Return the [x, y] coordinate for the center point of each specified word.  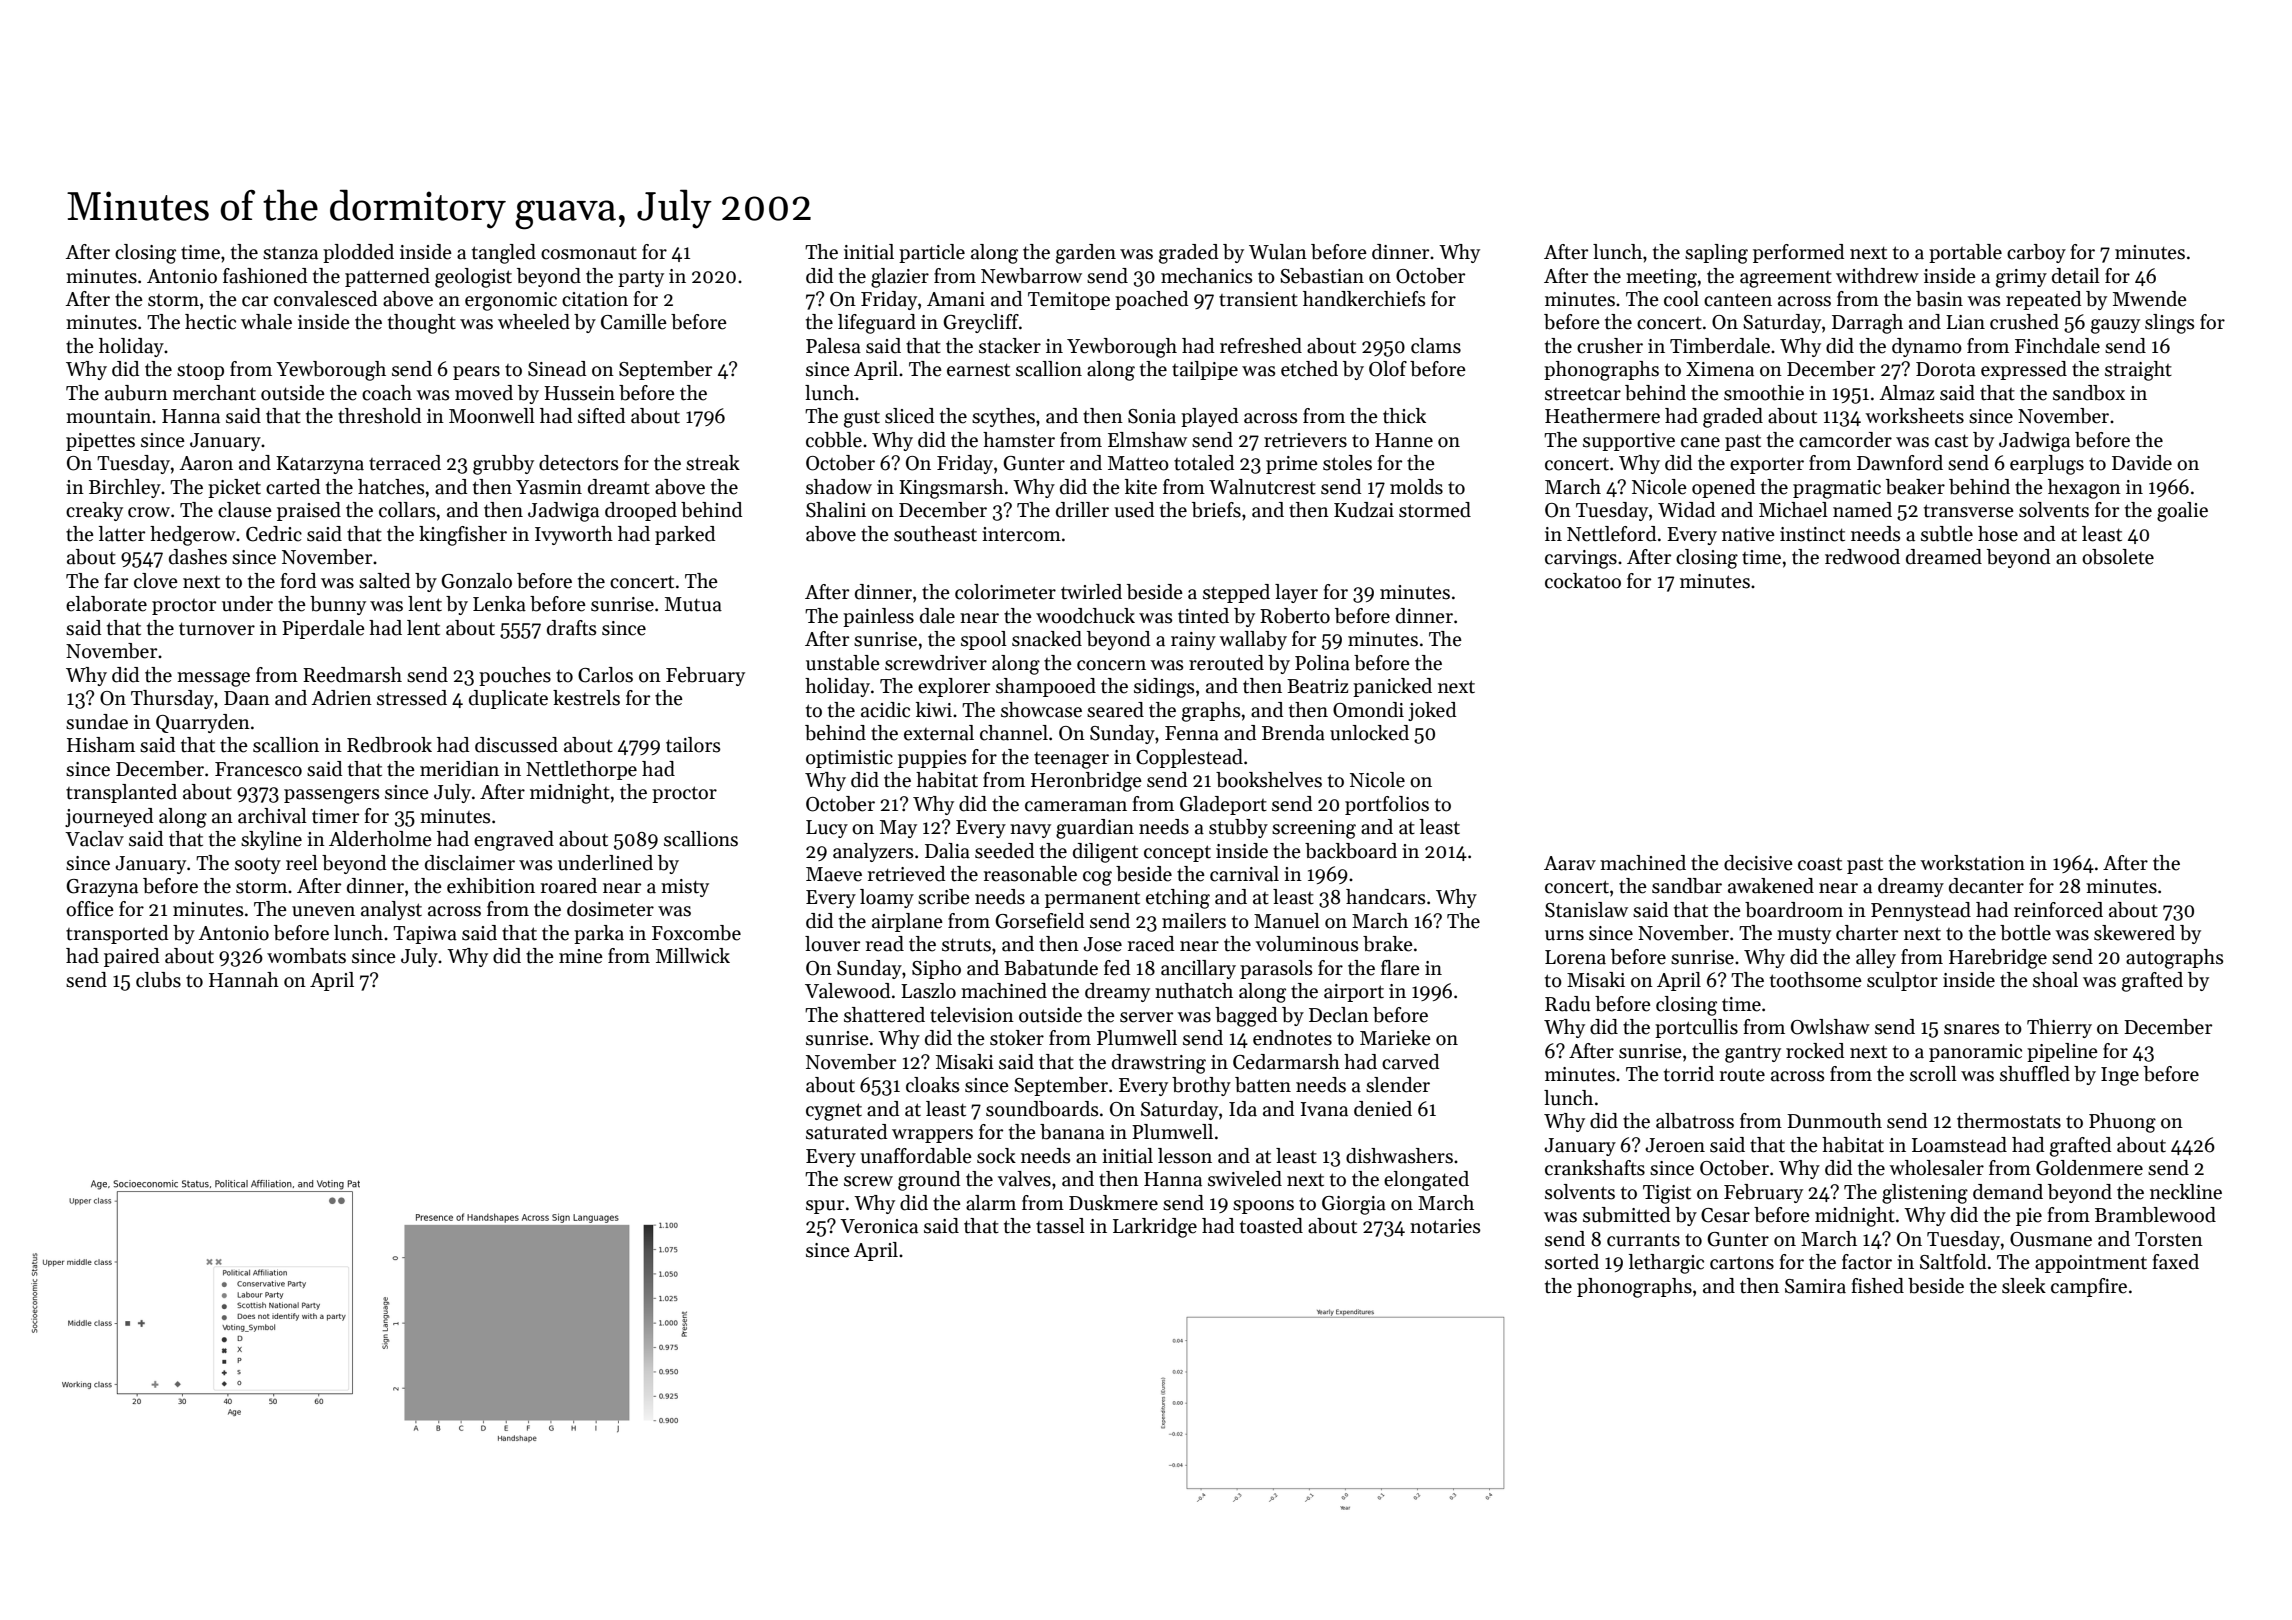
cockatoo [1583, 581]
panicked [1392, 687]
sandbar [1687, 886]
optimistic [849, 759]
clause [245, 510]
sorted [1572, 1262]
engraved [514, 841]
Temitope [1069, 301]
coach [387, 393]
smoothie [1764, 393]
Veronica [879, 1226]
